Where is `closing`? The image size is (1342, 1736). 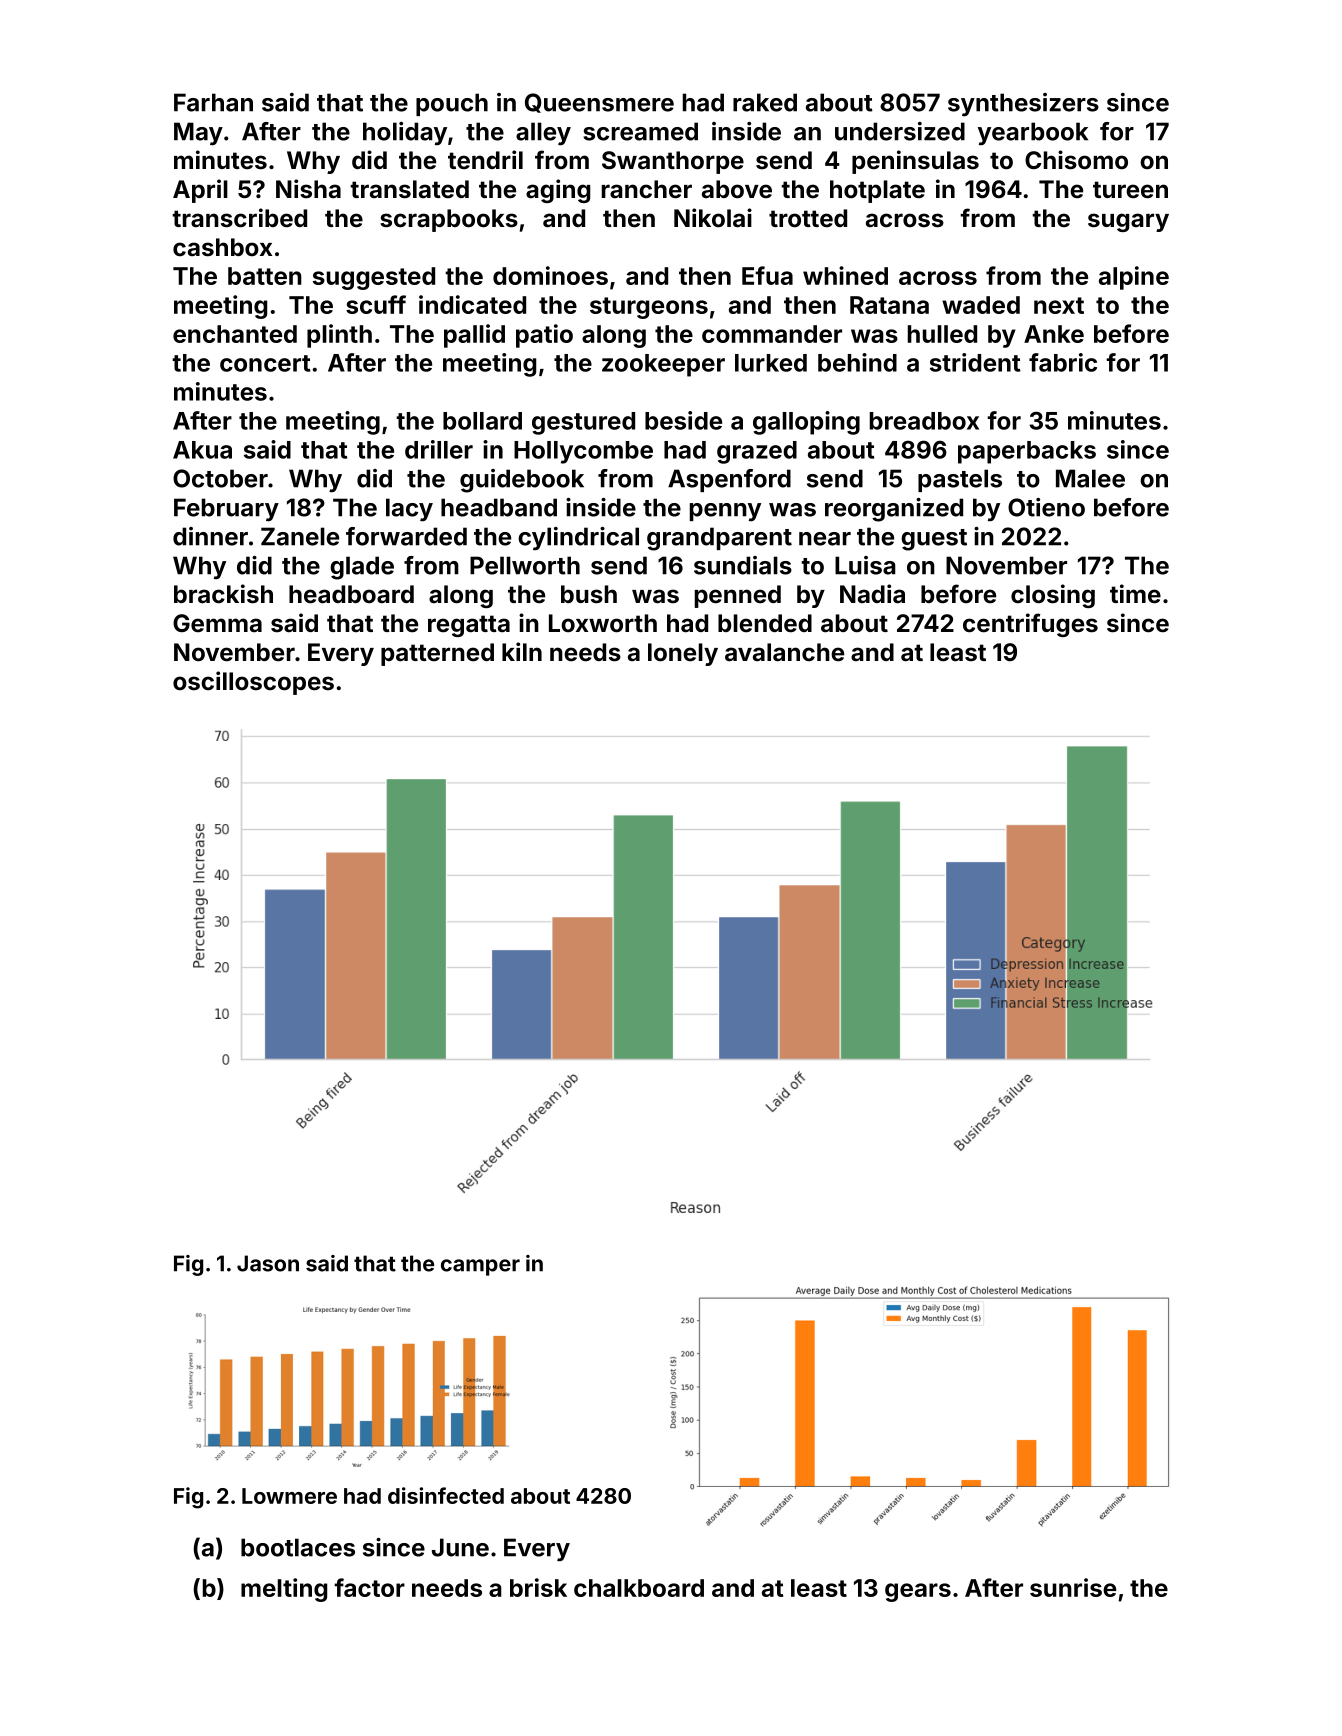 closing is located at coordinates (1053, 596).
